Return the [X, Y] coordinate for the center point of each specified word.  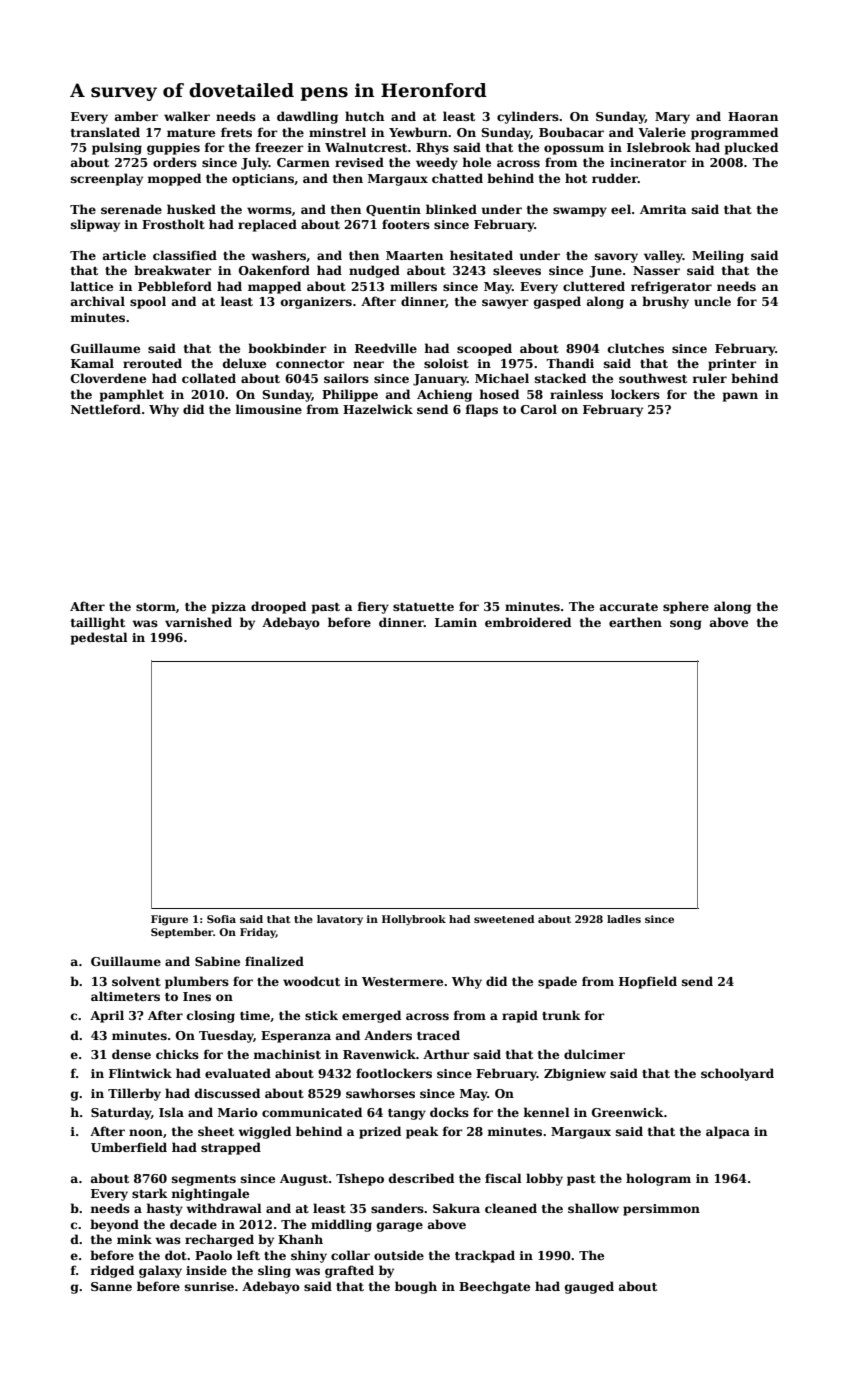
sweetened [504, 919]
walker [187, 116]
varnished [198, 622]
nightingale [210, 1194]
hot [576, 178]
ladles [624, 919]
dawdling [307, 117]
